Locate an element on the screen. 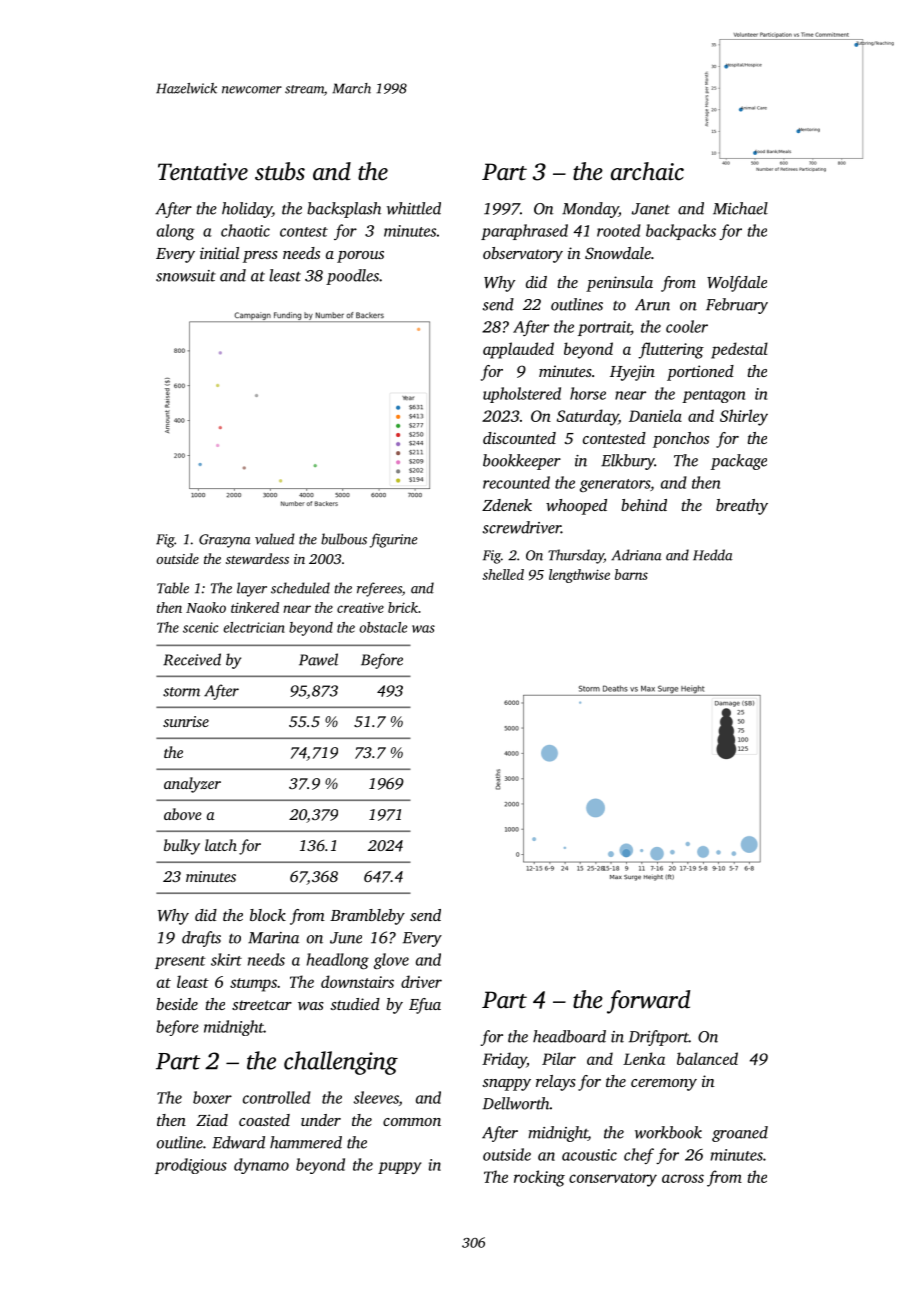 The height and width of the screenshot is (1311, 924). Pawel is located at coordinates (318, 659).
